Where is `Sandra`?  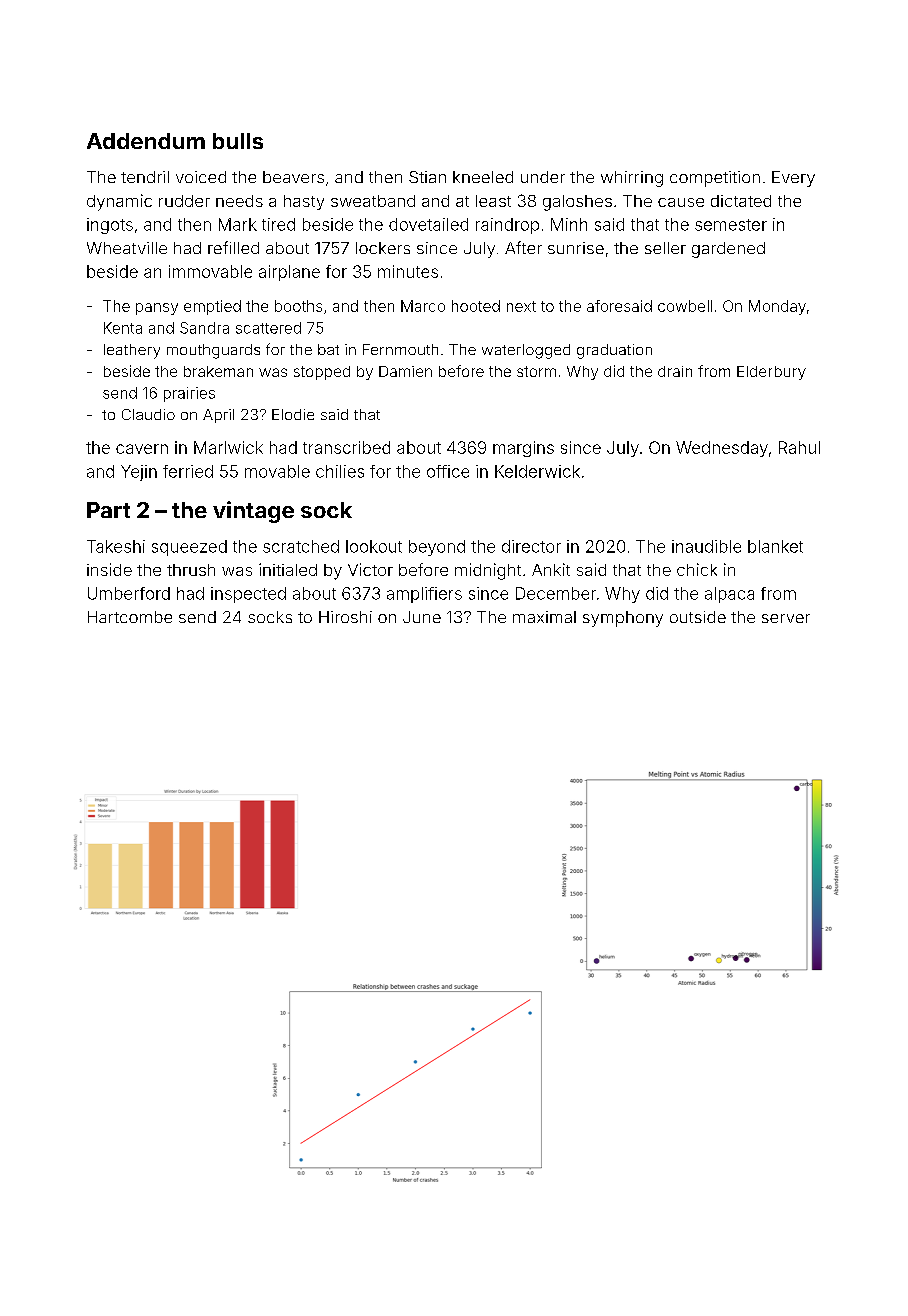
Sandra is located at coordinates (204, 328).
